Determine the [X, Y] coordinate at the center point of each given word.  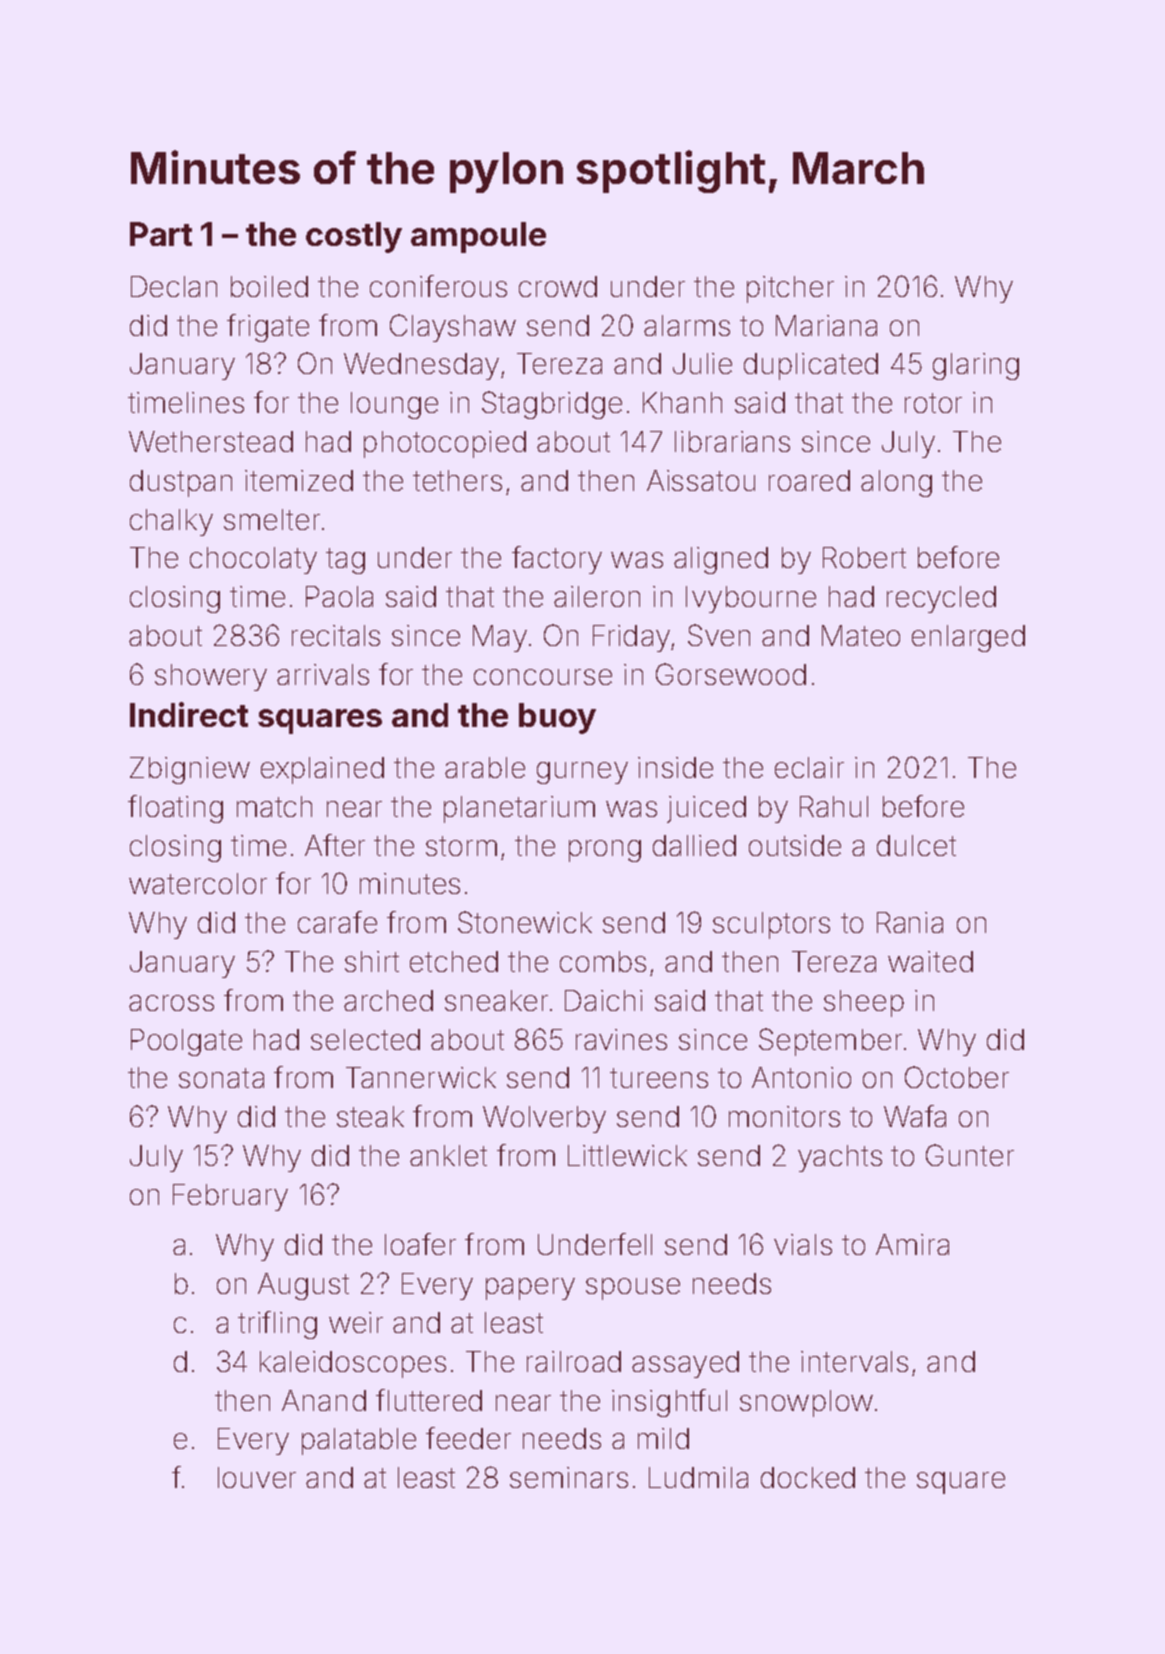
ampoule [478, 237]
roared [809, 480]
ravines [621, 1039]
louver [257, 1477]
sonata [221, 1078]
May [500, 638]
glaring [976, 366]
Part [161, 234]
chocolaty [253, 560]
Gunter [970, 1155]
